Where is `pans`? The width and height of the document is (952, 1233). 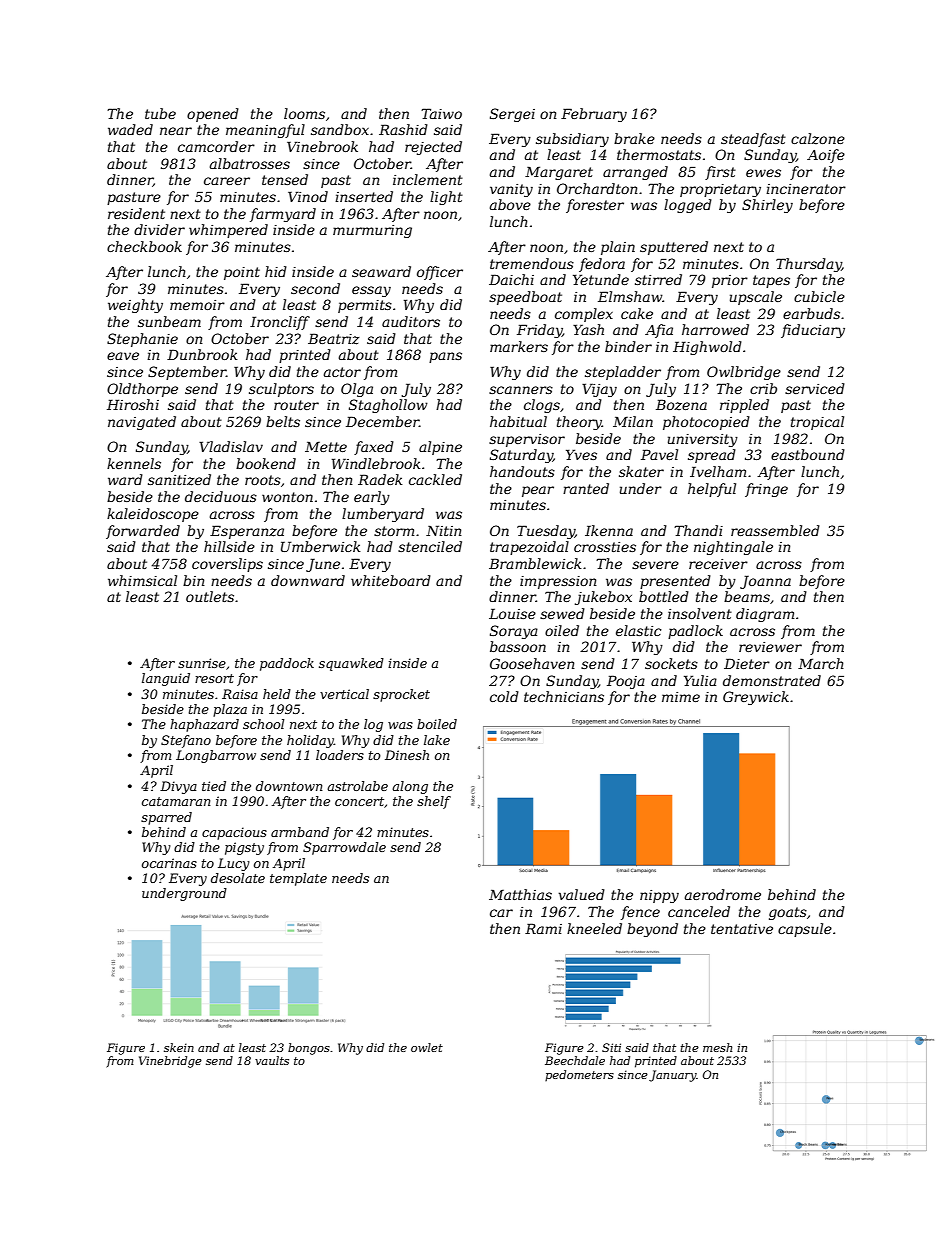
pans is located at coordinates (445, 357).
